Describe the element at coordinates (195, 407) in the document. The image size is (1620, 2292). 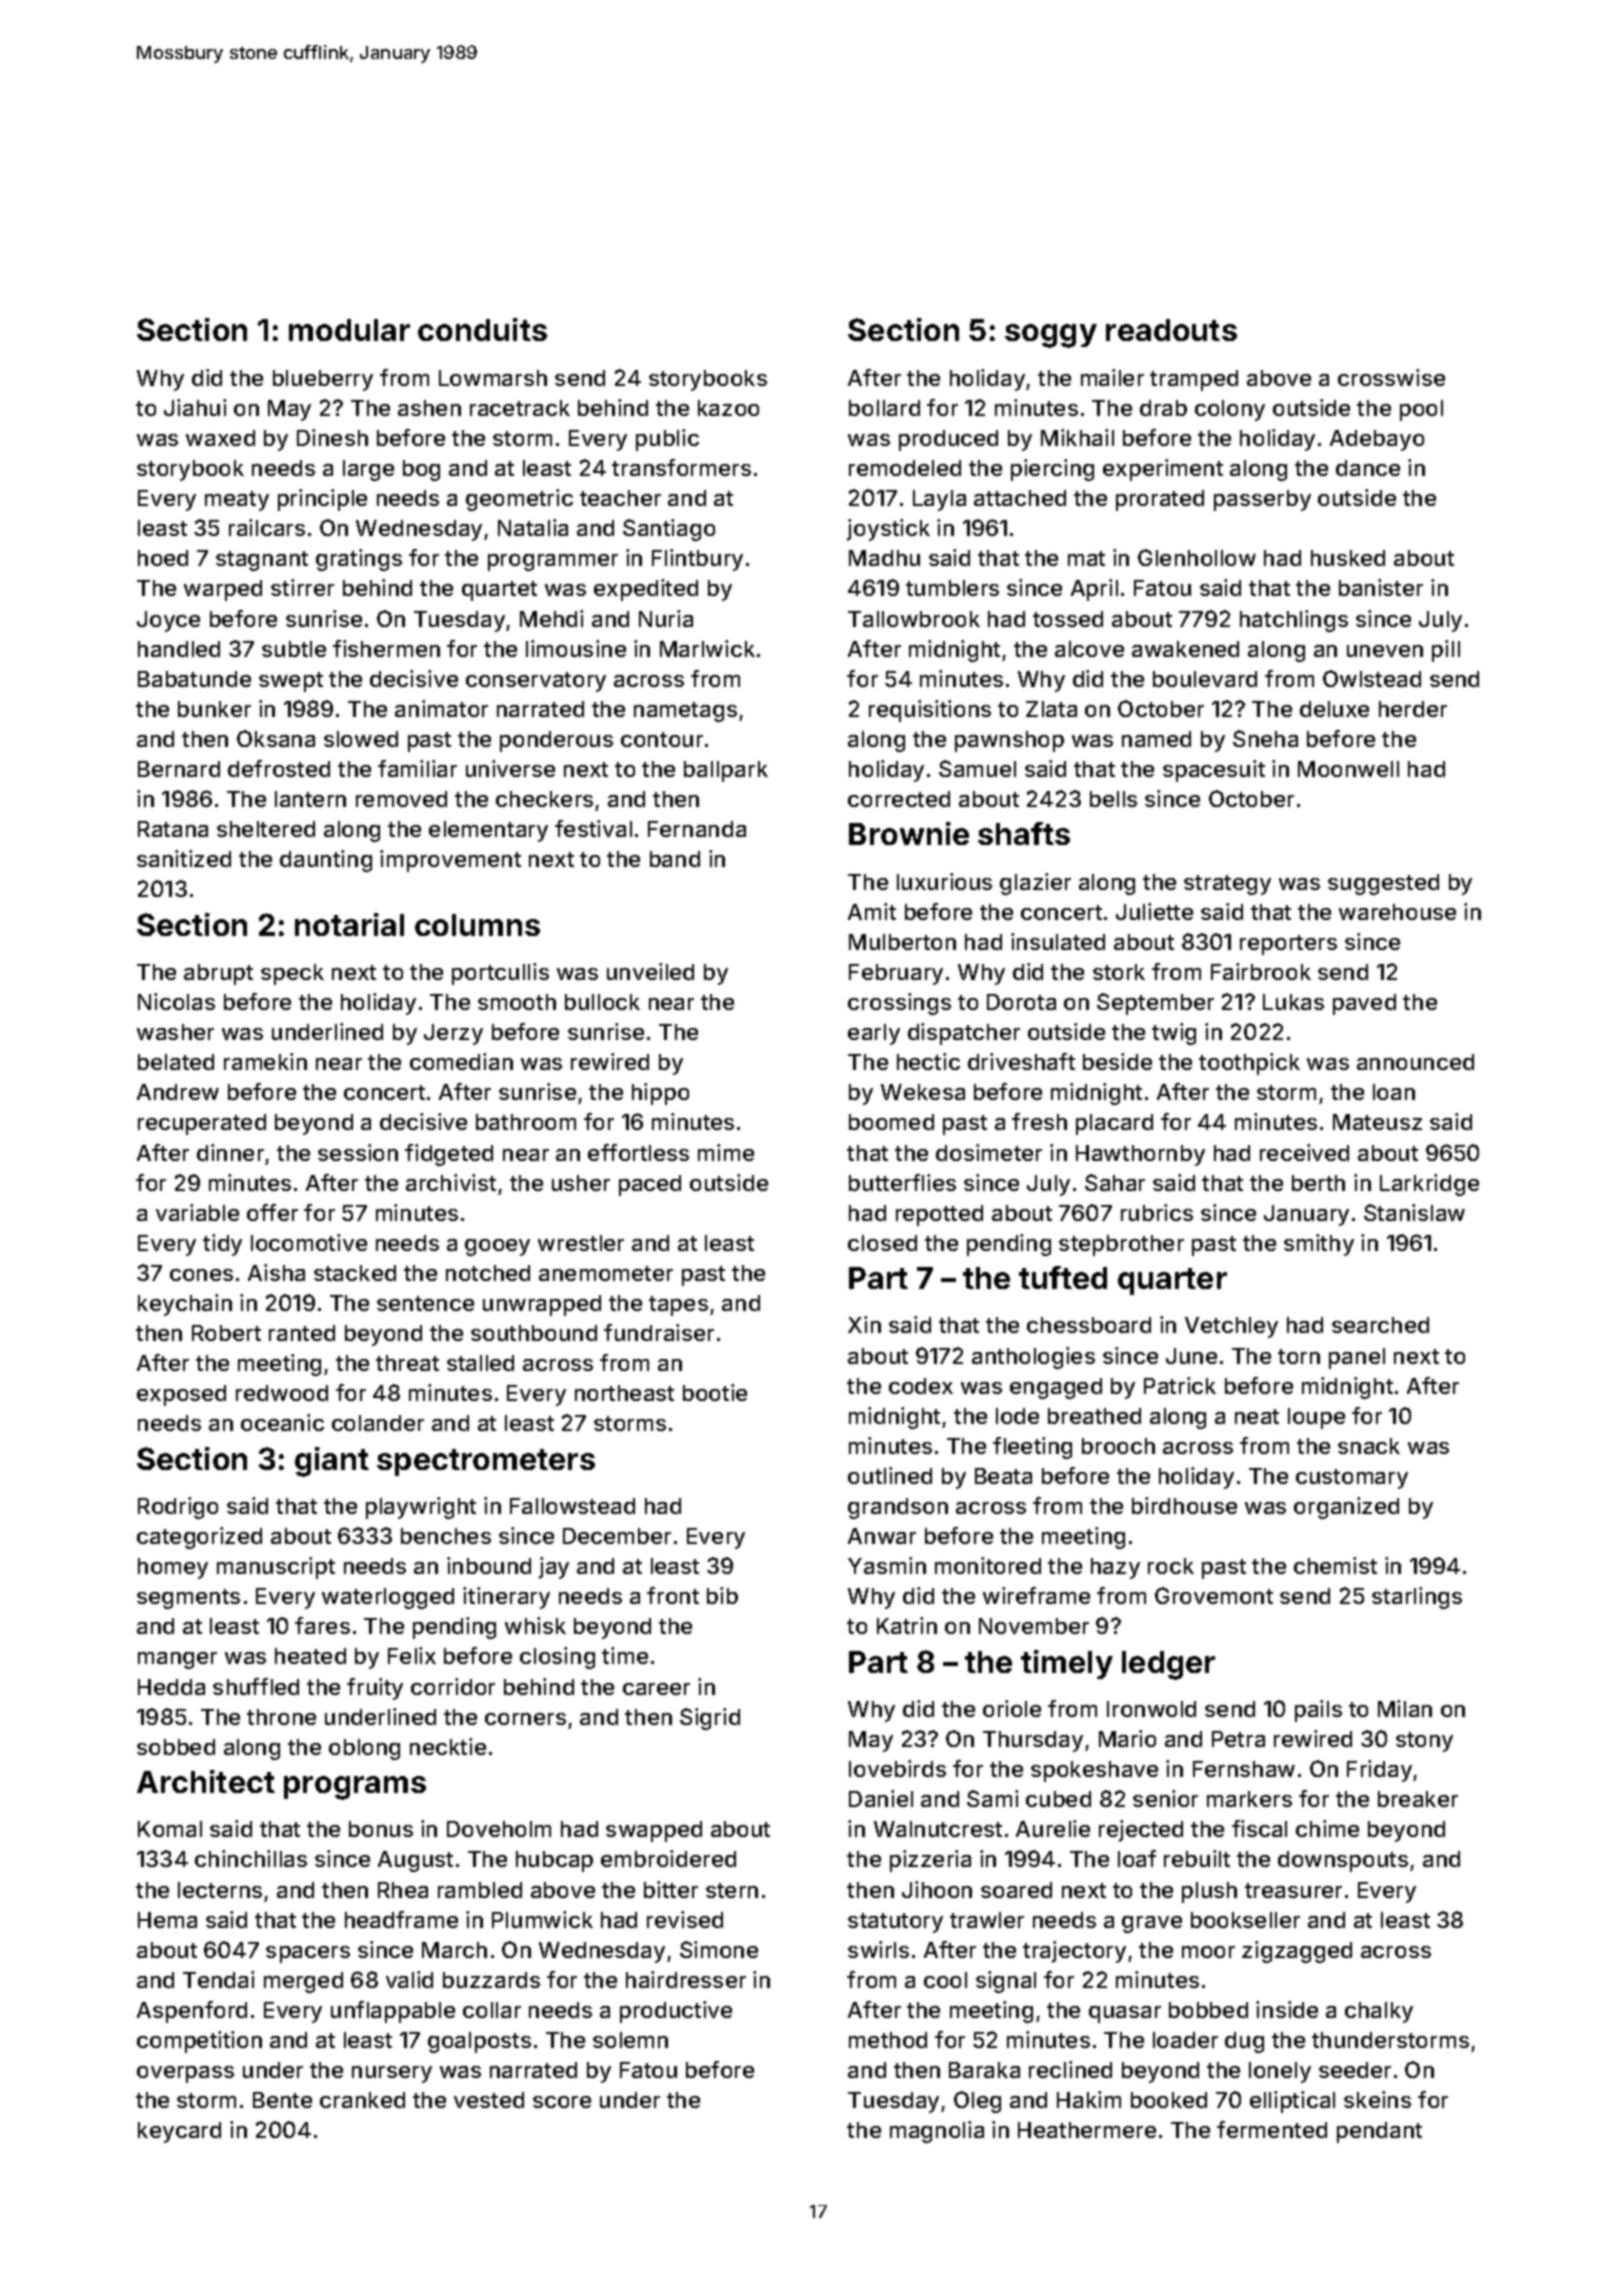
I see `Jiahui` at that location.
